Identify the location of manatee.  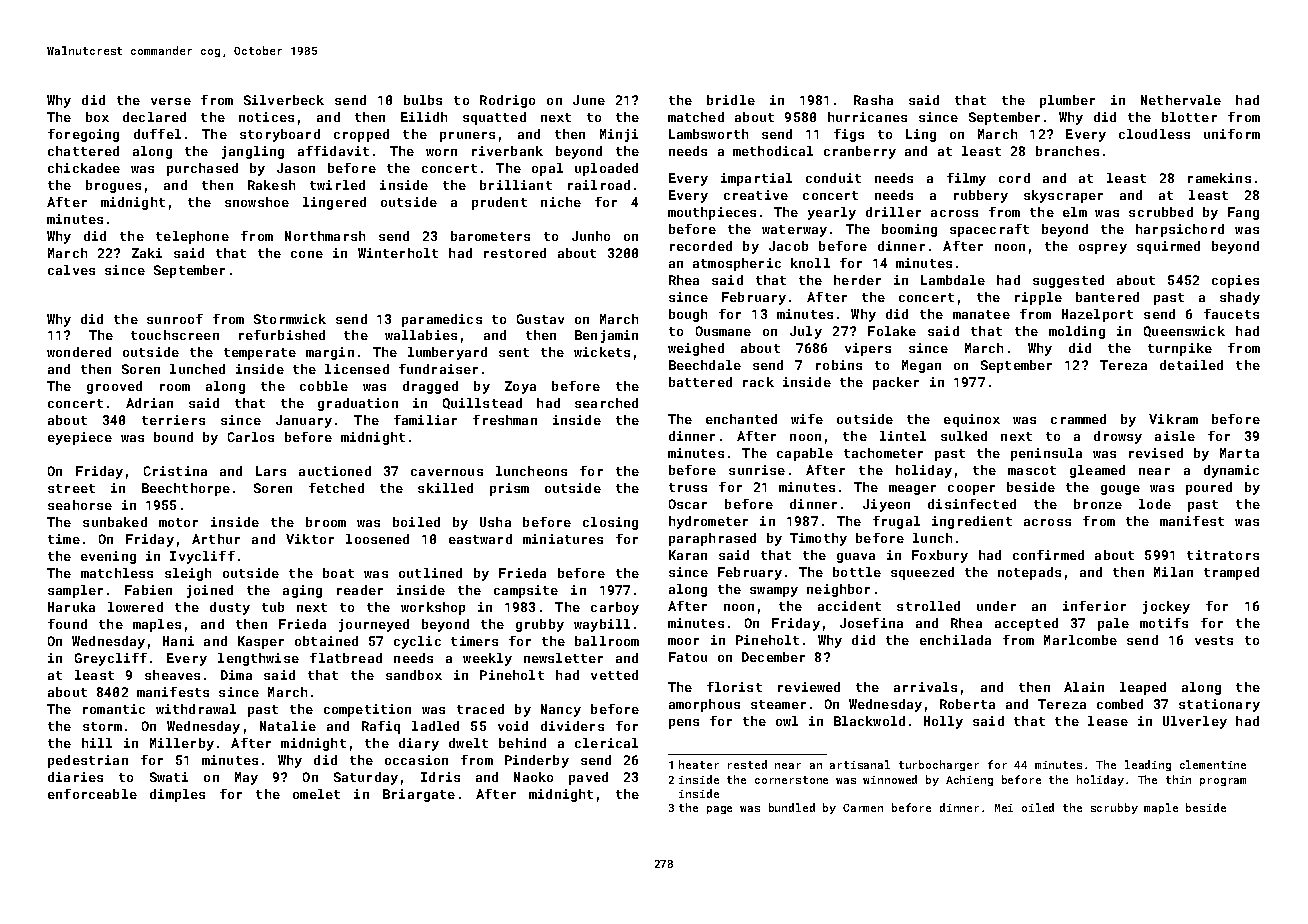
(981, 314).
